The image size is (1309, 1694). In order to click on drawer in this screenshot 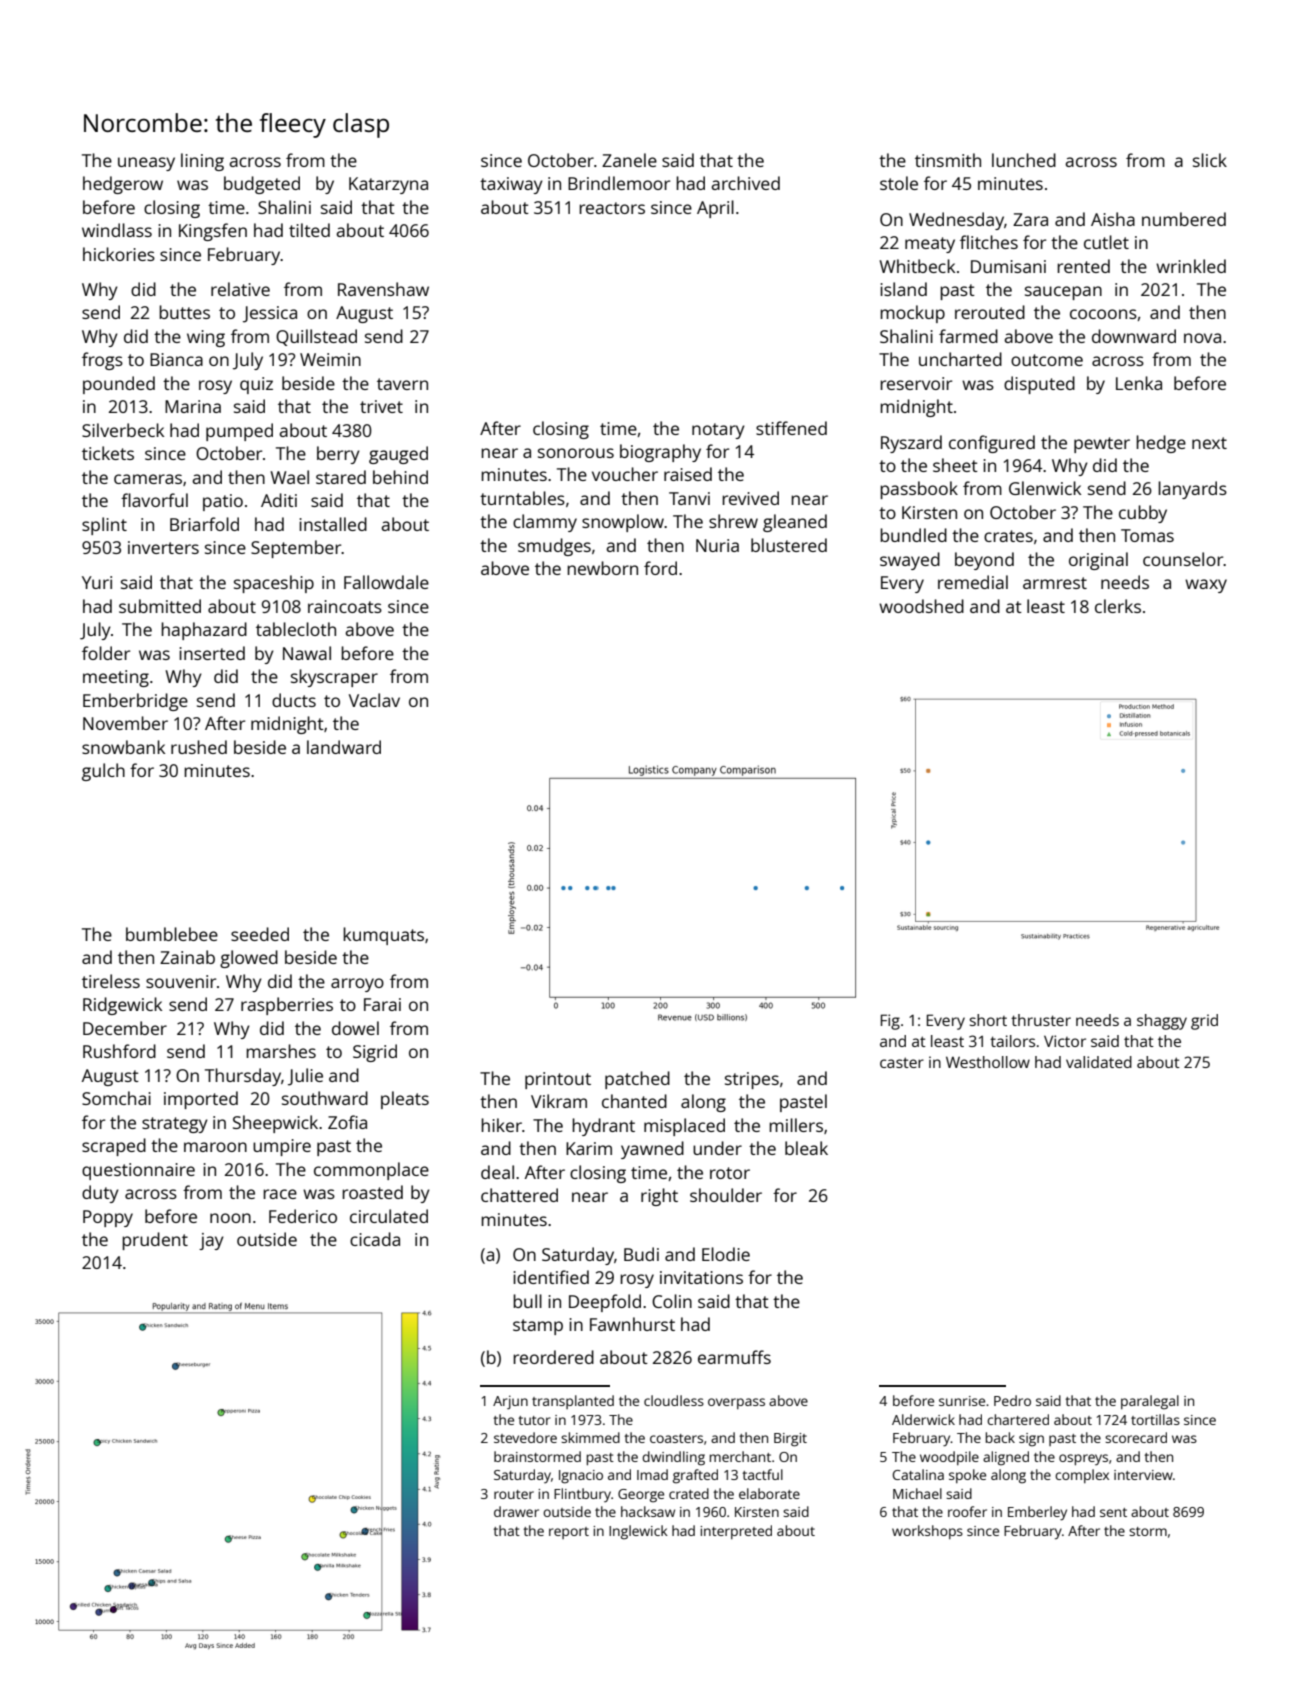, I will do `click(516, 1511)`.
